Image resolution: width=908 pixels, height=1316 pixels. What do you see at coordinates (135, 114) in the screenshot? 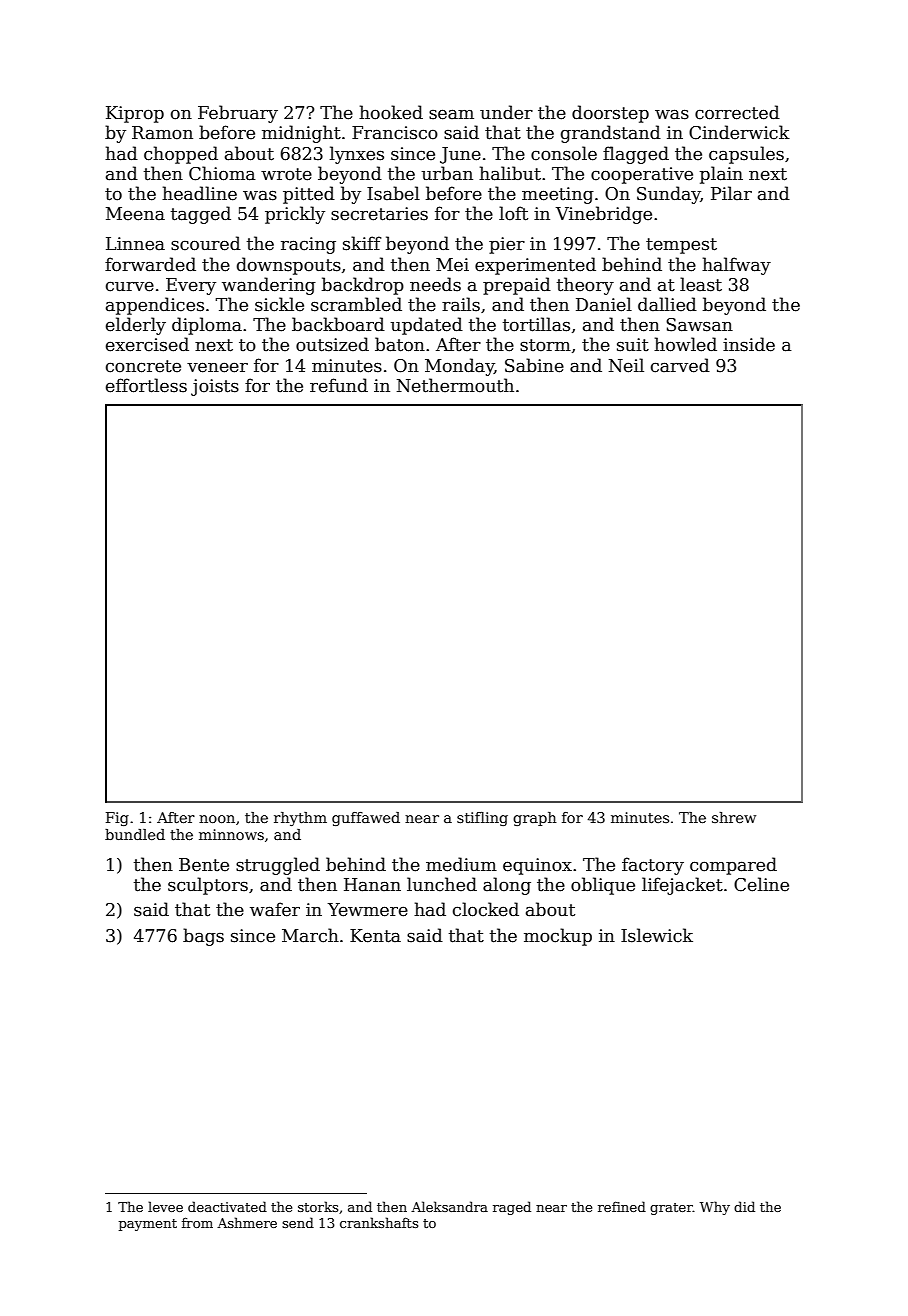
I see `Kiprop` at bounding box center [135, 114].
